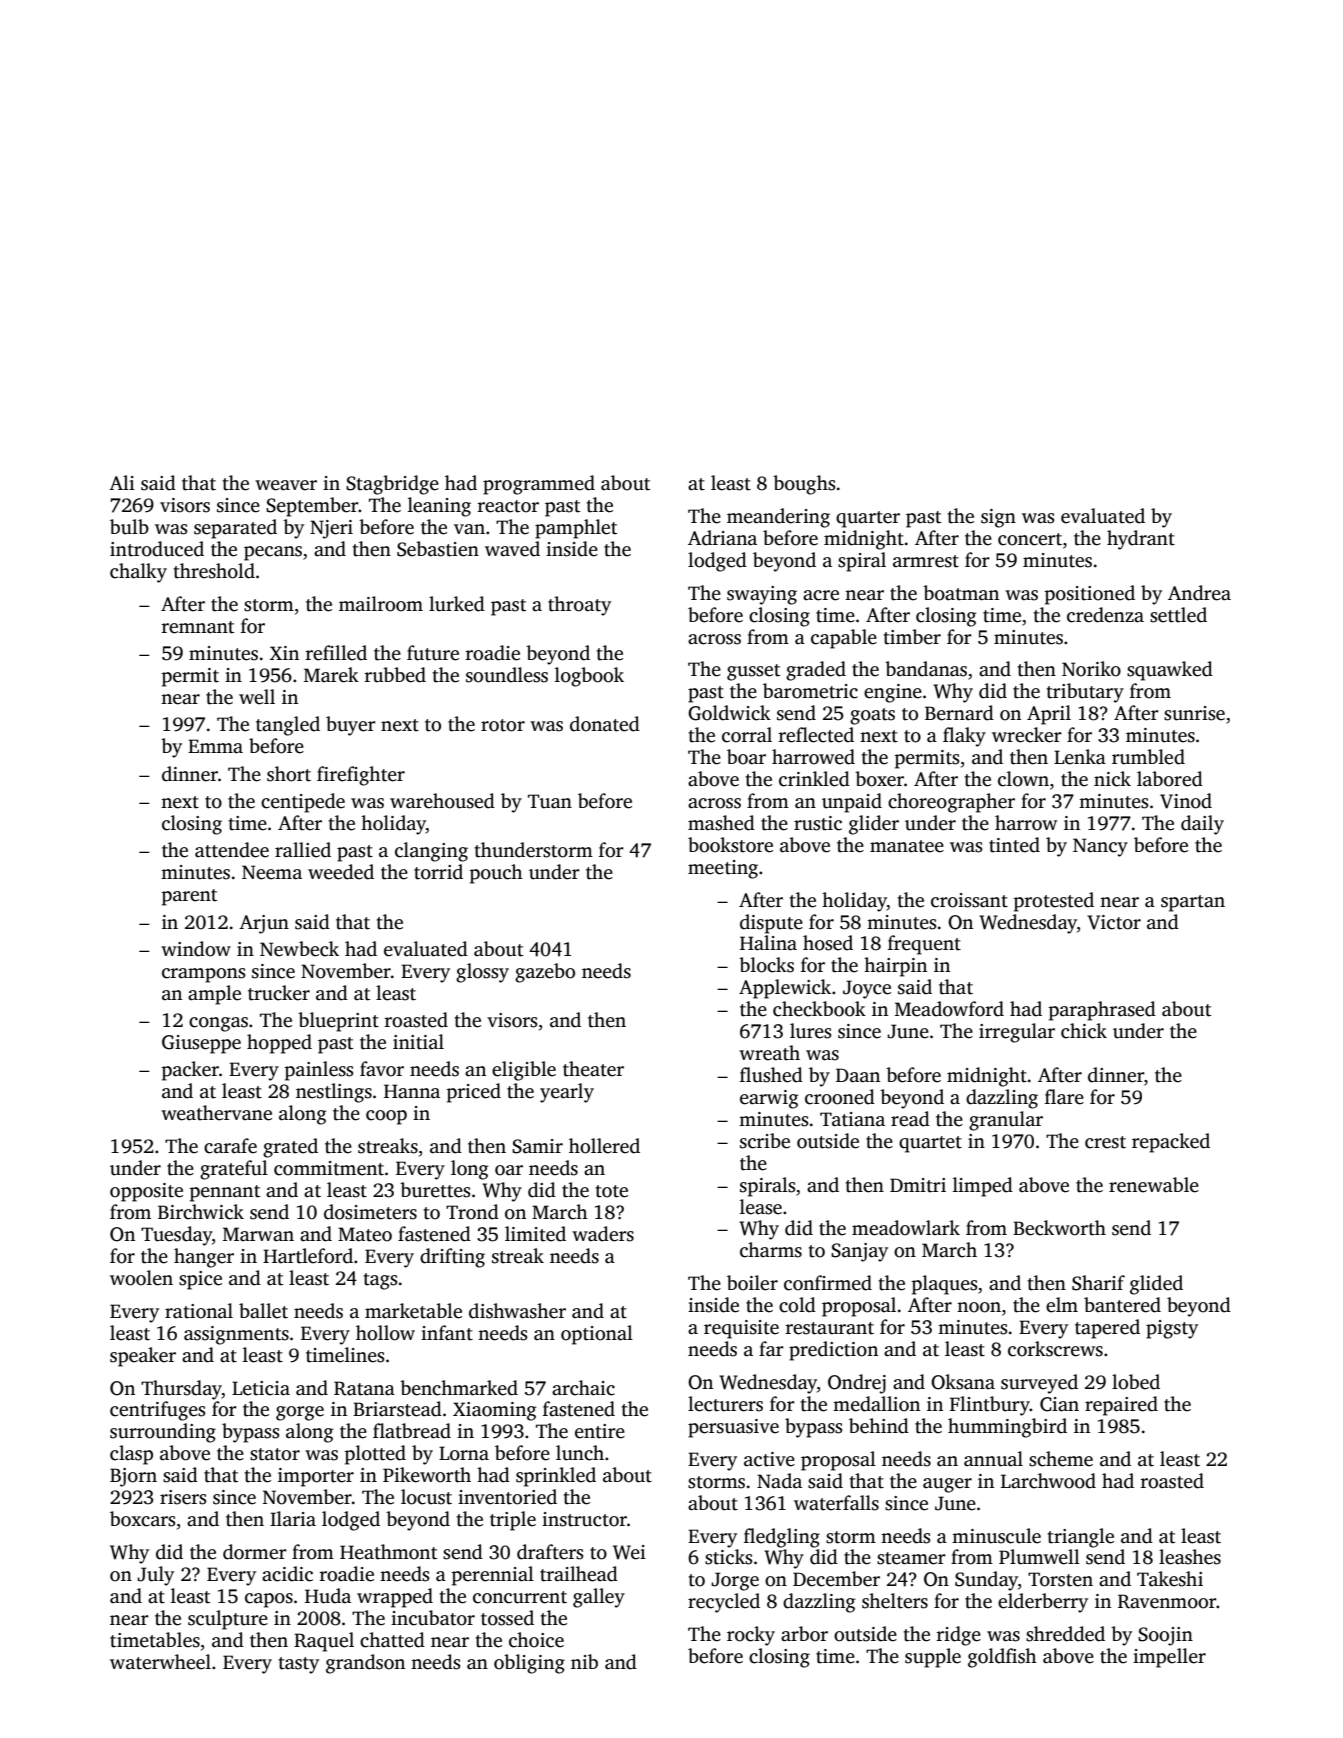 This screenshot has width=1343, height=1738. Describe the element at coordinates (438, 872) in the screenshot. I see `torrid` at that location.
